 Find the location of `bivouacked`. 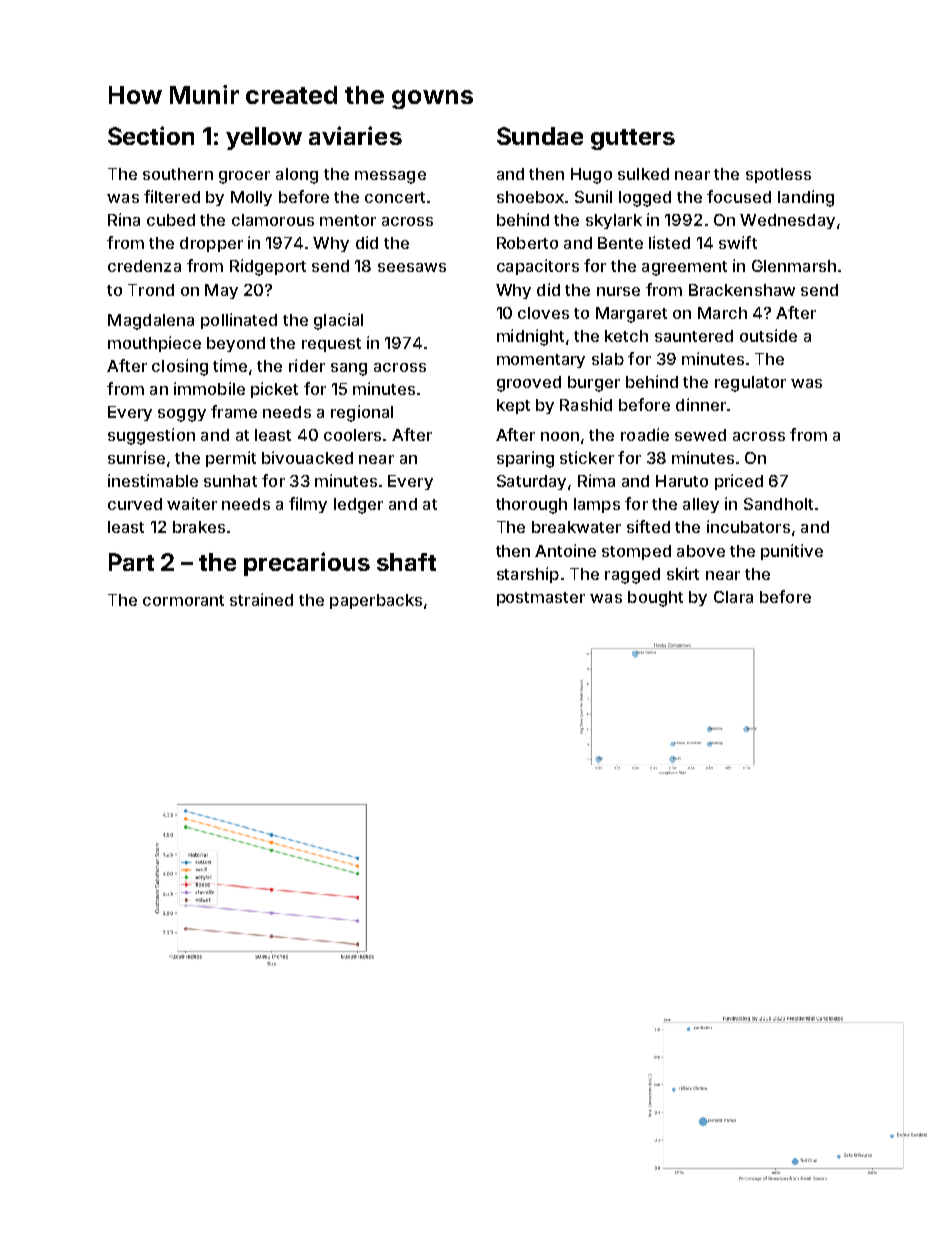

bivouacked is located at coordinates (307, 457).
